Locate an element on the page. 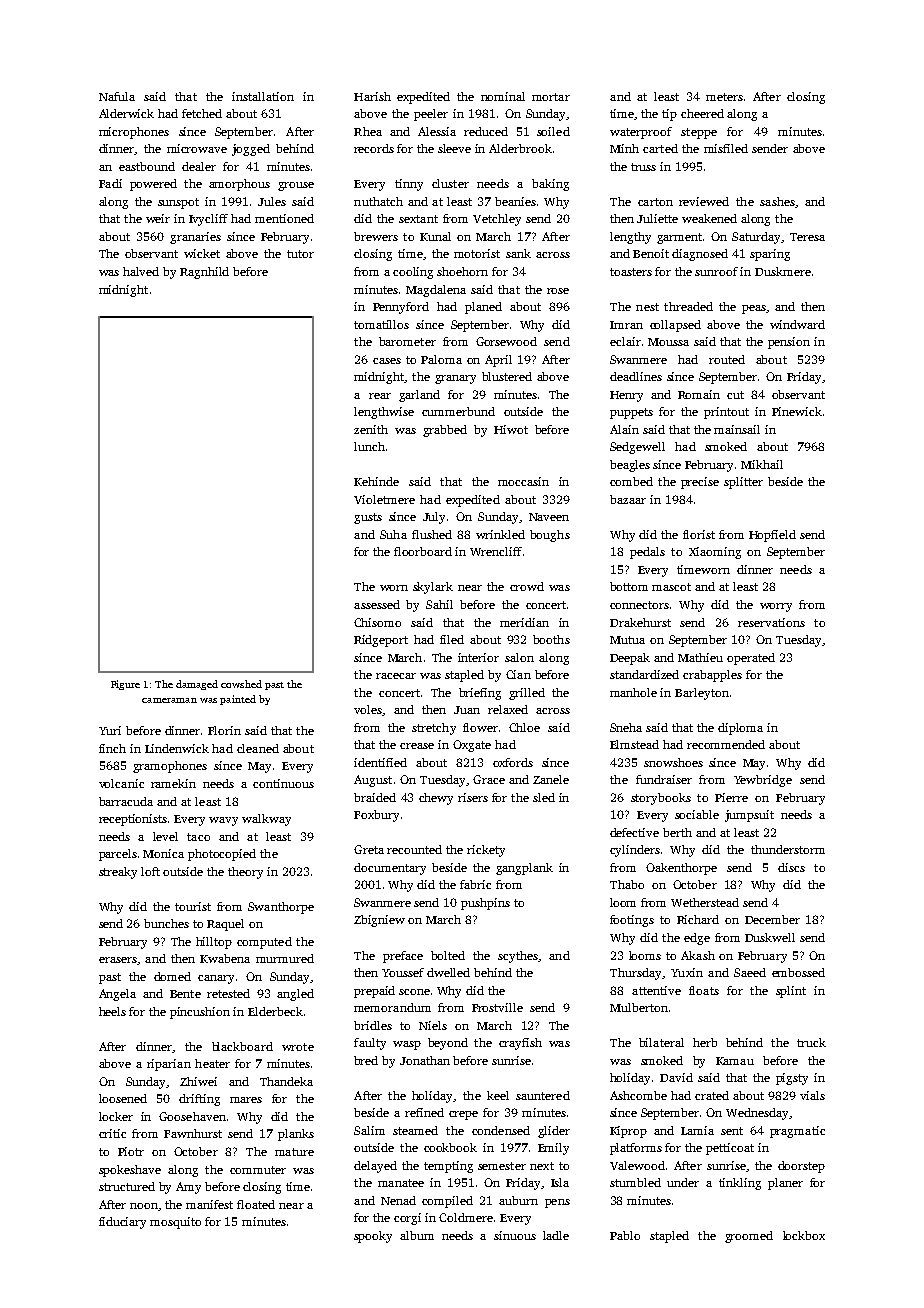 This document has width=924, height=1308. Oxgate is located at coordinates (472, 746).
